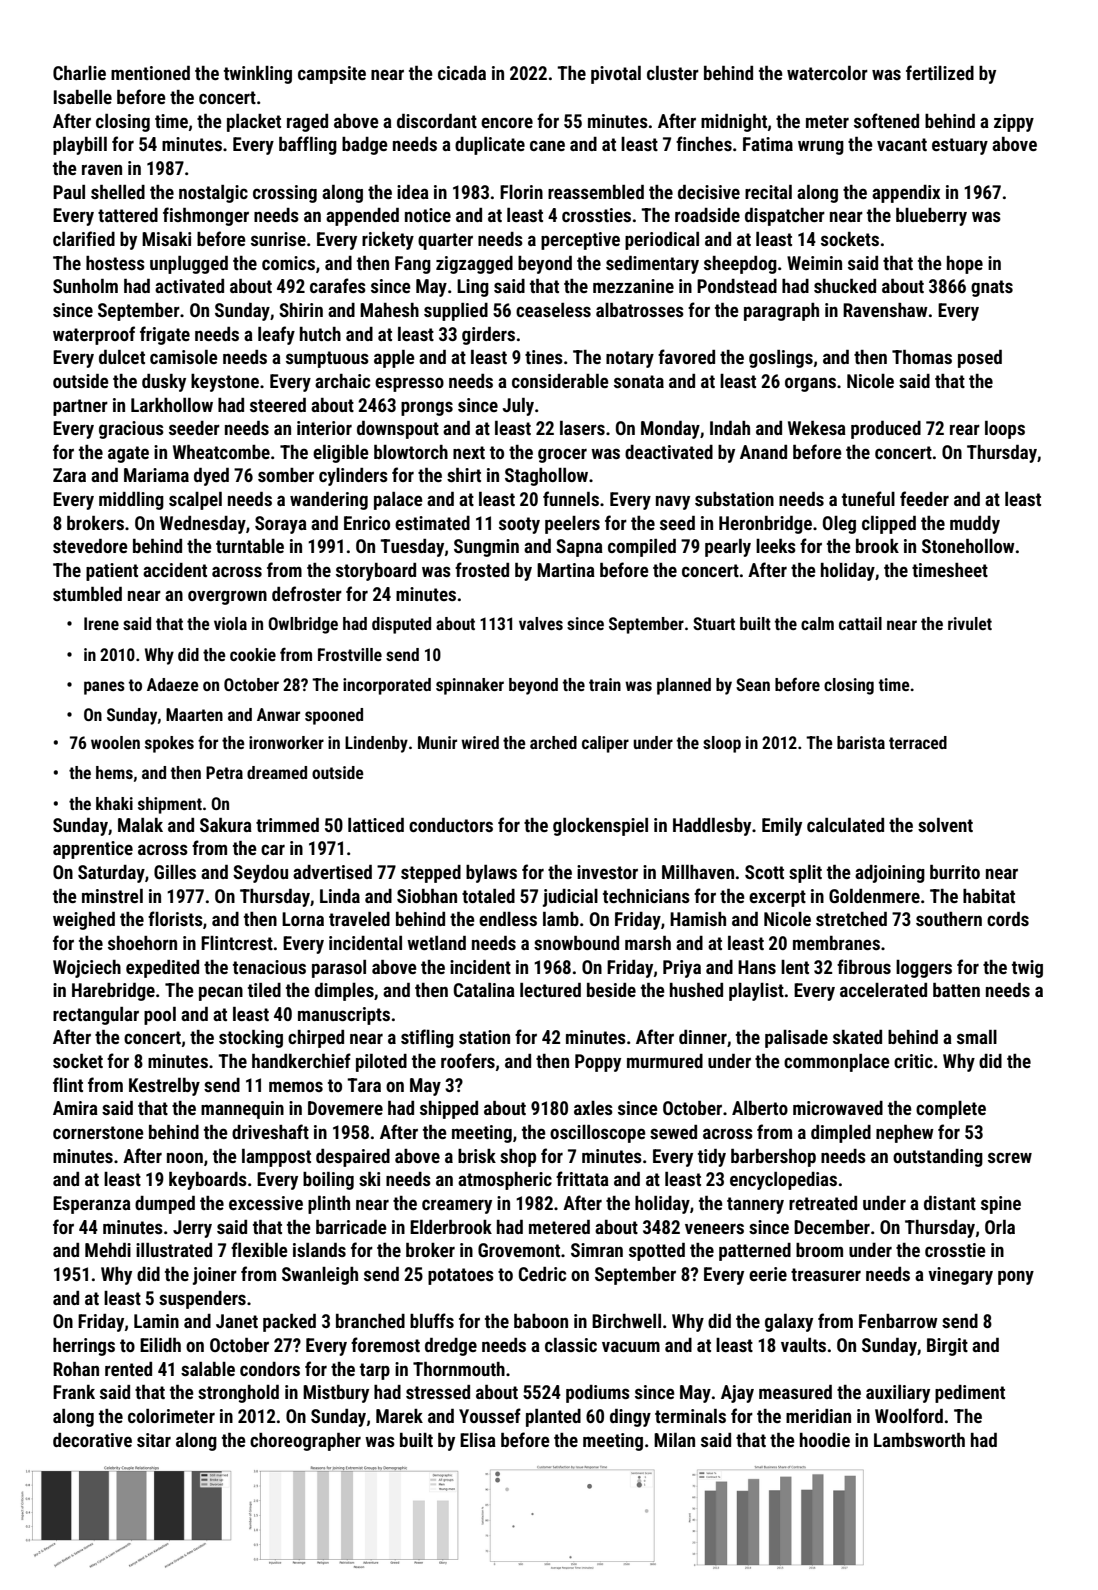 This screenshot has width=1098, height=1590. What do you see at coordinates (970, 623) in the screenshot?
I see `rivulet` at bounding box center [970, 623].
